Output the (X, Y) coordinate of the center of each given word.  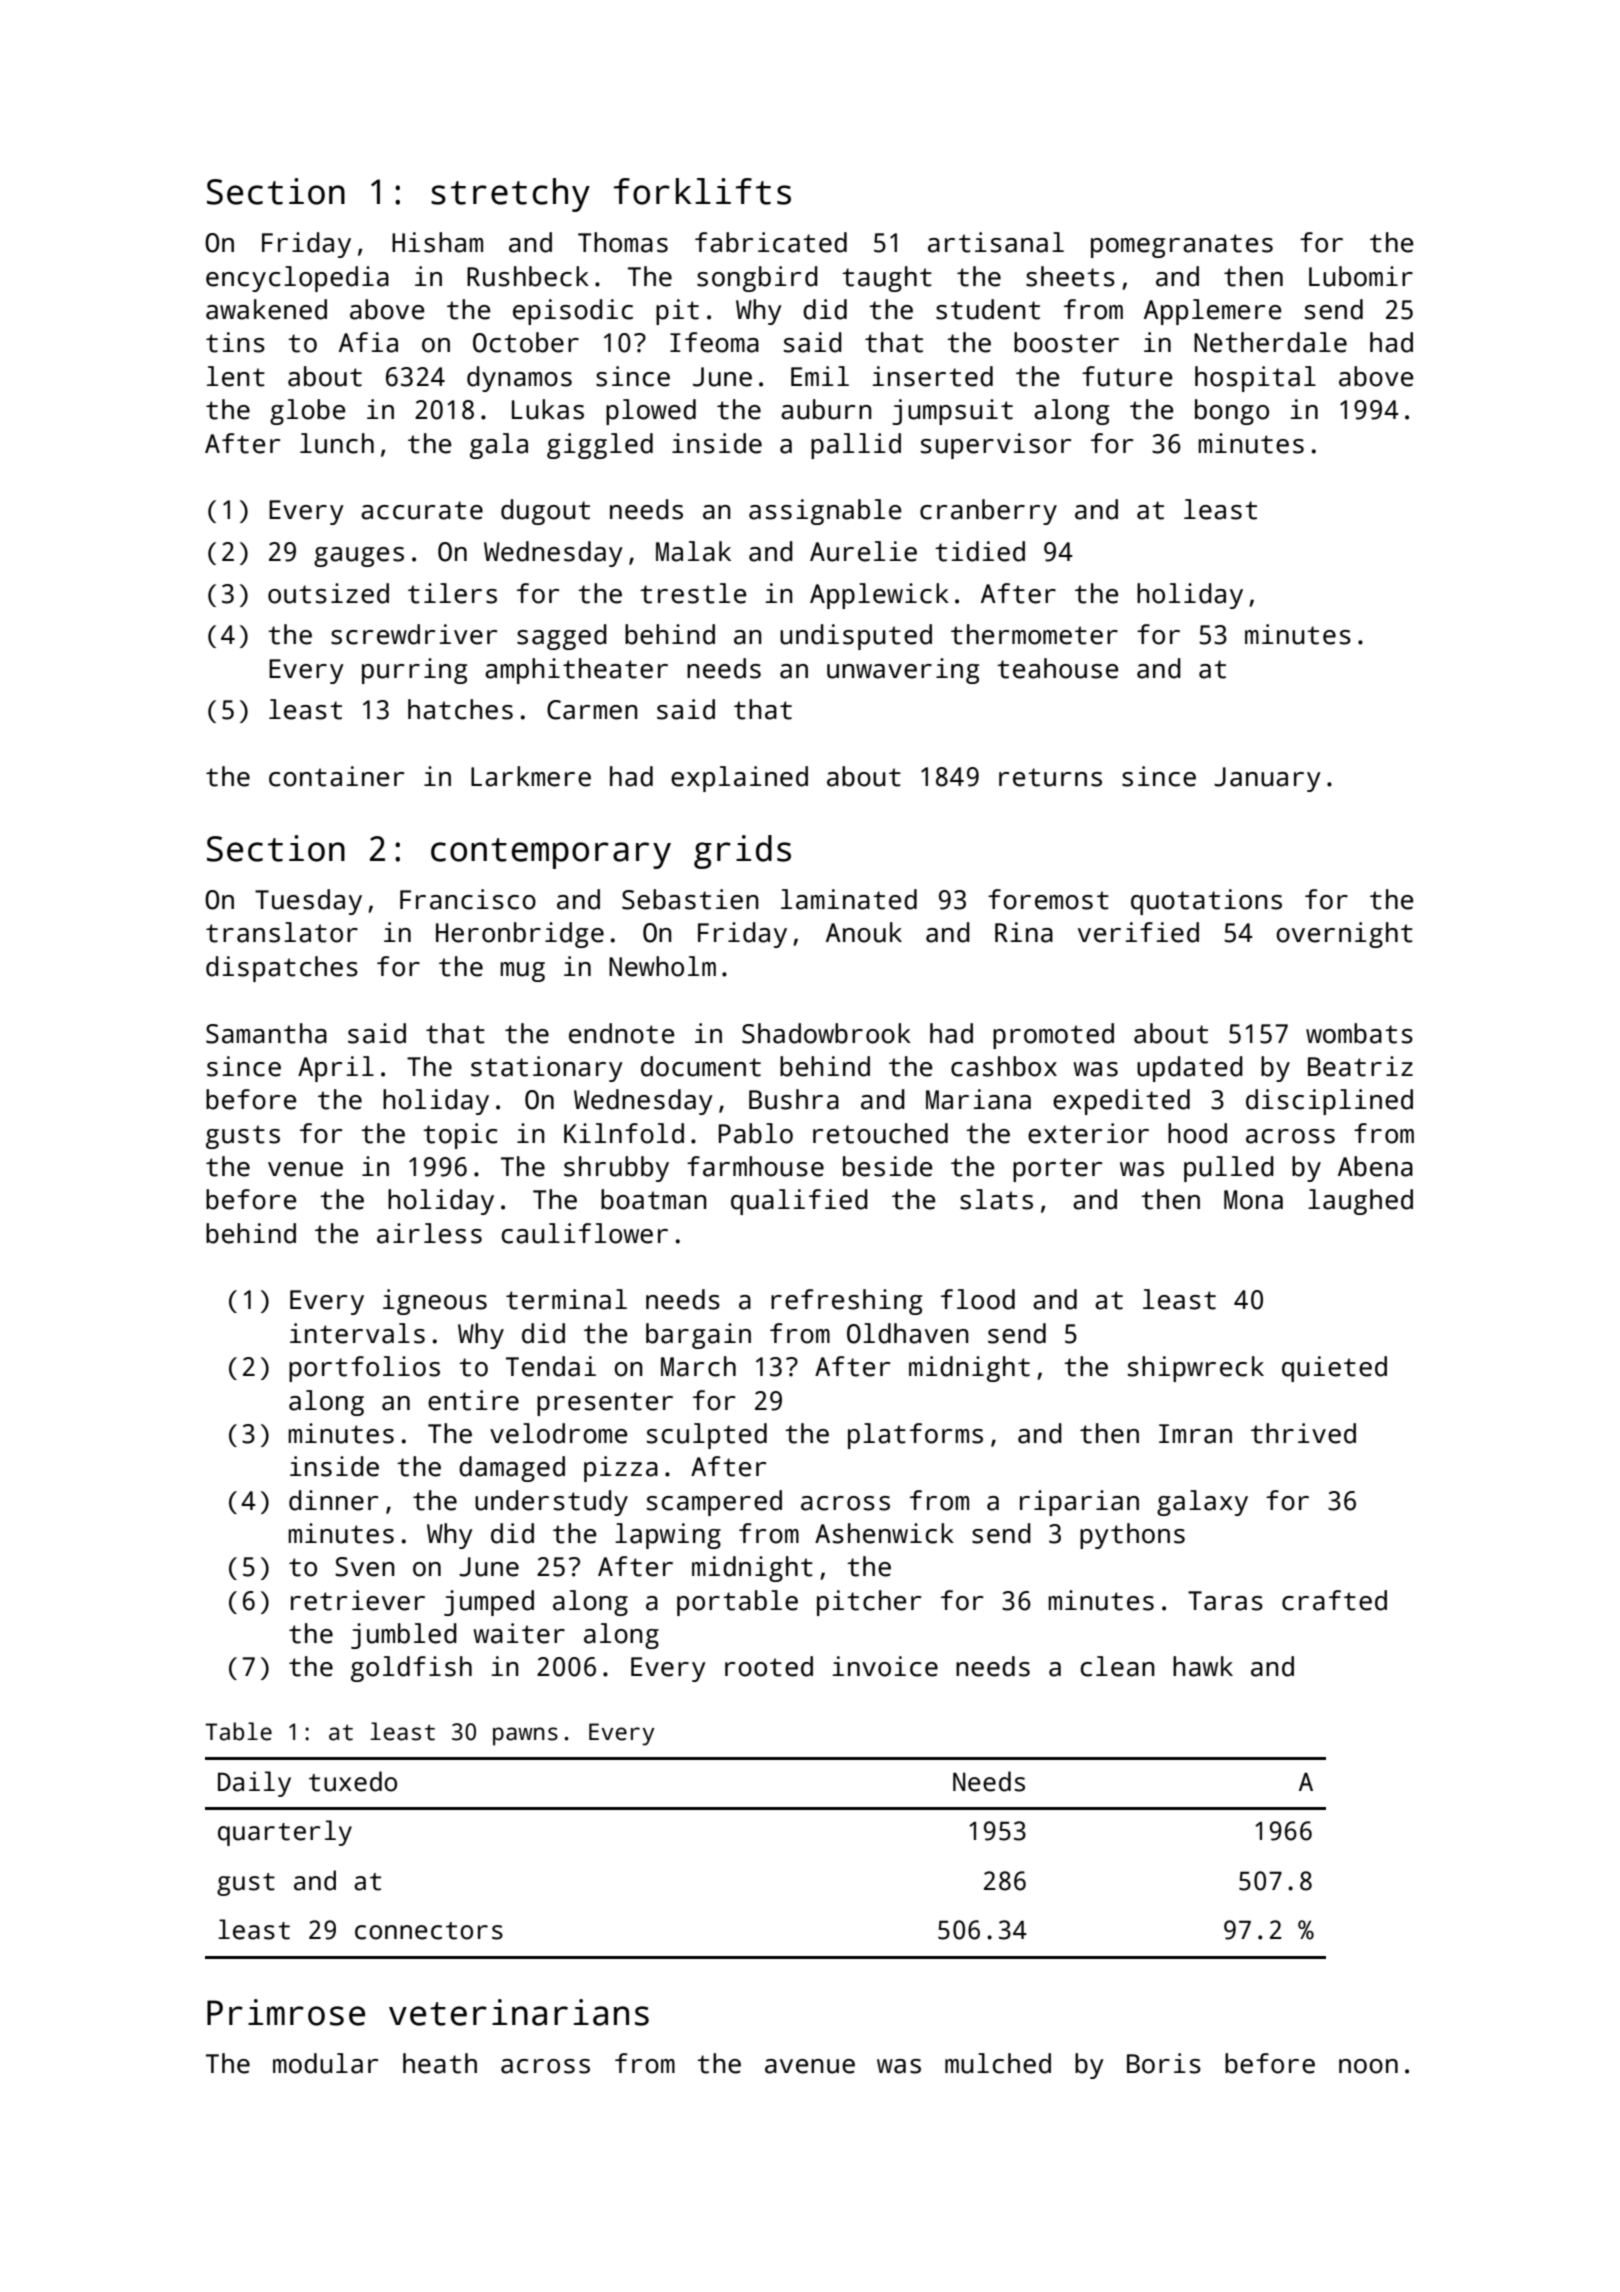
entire (473, 1400)
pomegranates (1182, 246)
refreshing (846, 1302)
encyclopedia (297, 279)
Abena (1375, 1166)
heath (440, 2063)
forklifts (702, 191)
